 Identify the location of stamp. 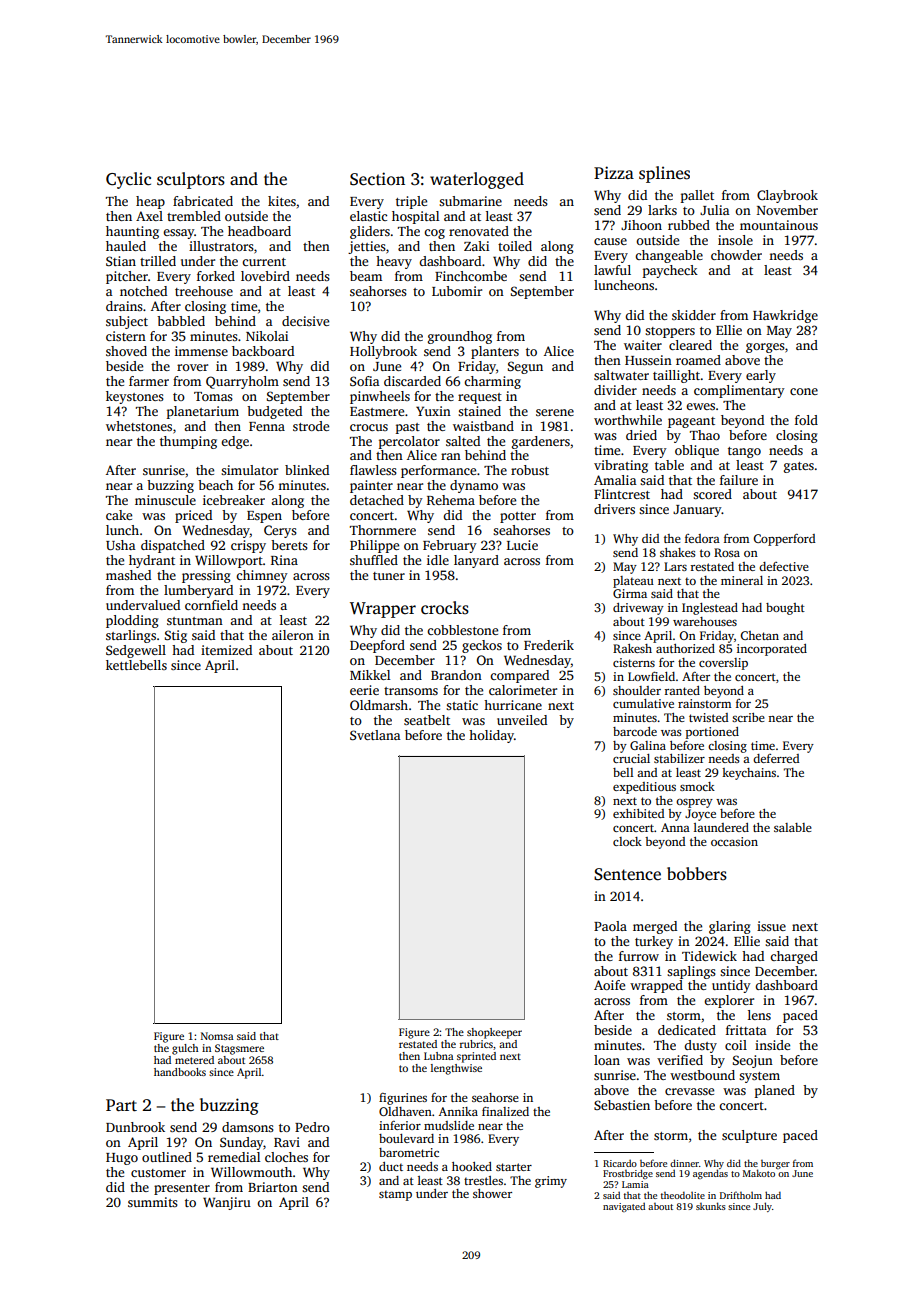
(395, 1195).
